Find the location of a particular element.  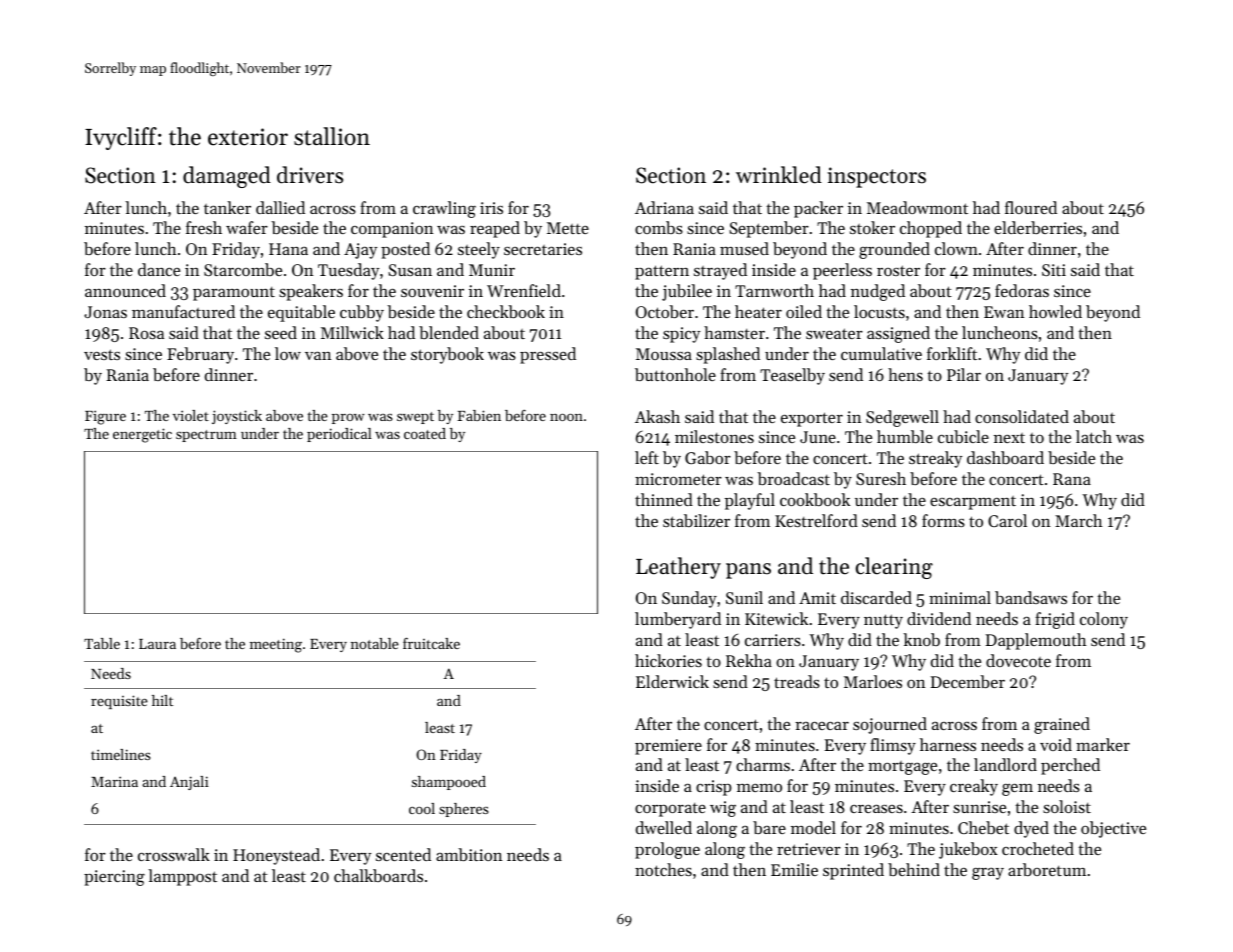

iris is located at coordinates (491, 208).
